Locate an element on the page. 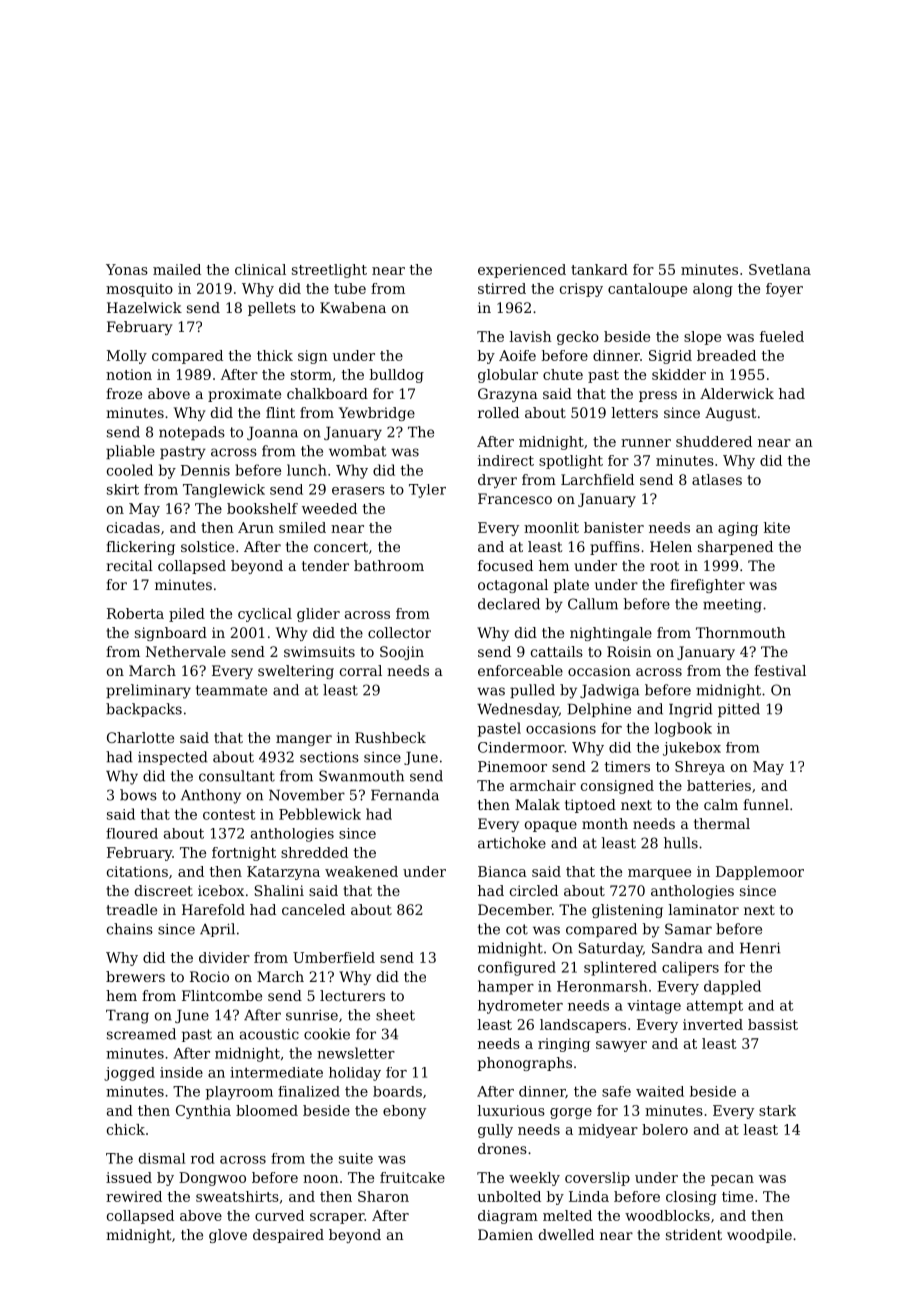  fruitcake is located at coordinates (412, 1177).
